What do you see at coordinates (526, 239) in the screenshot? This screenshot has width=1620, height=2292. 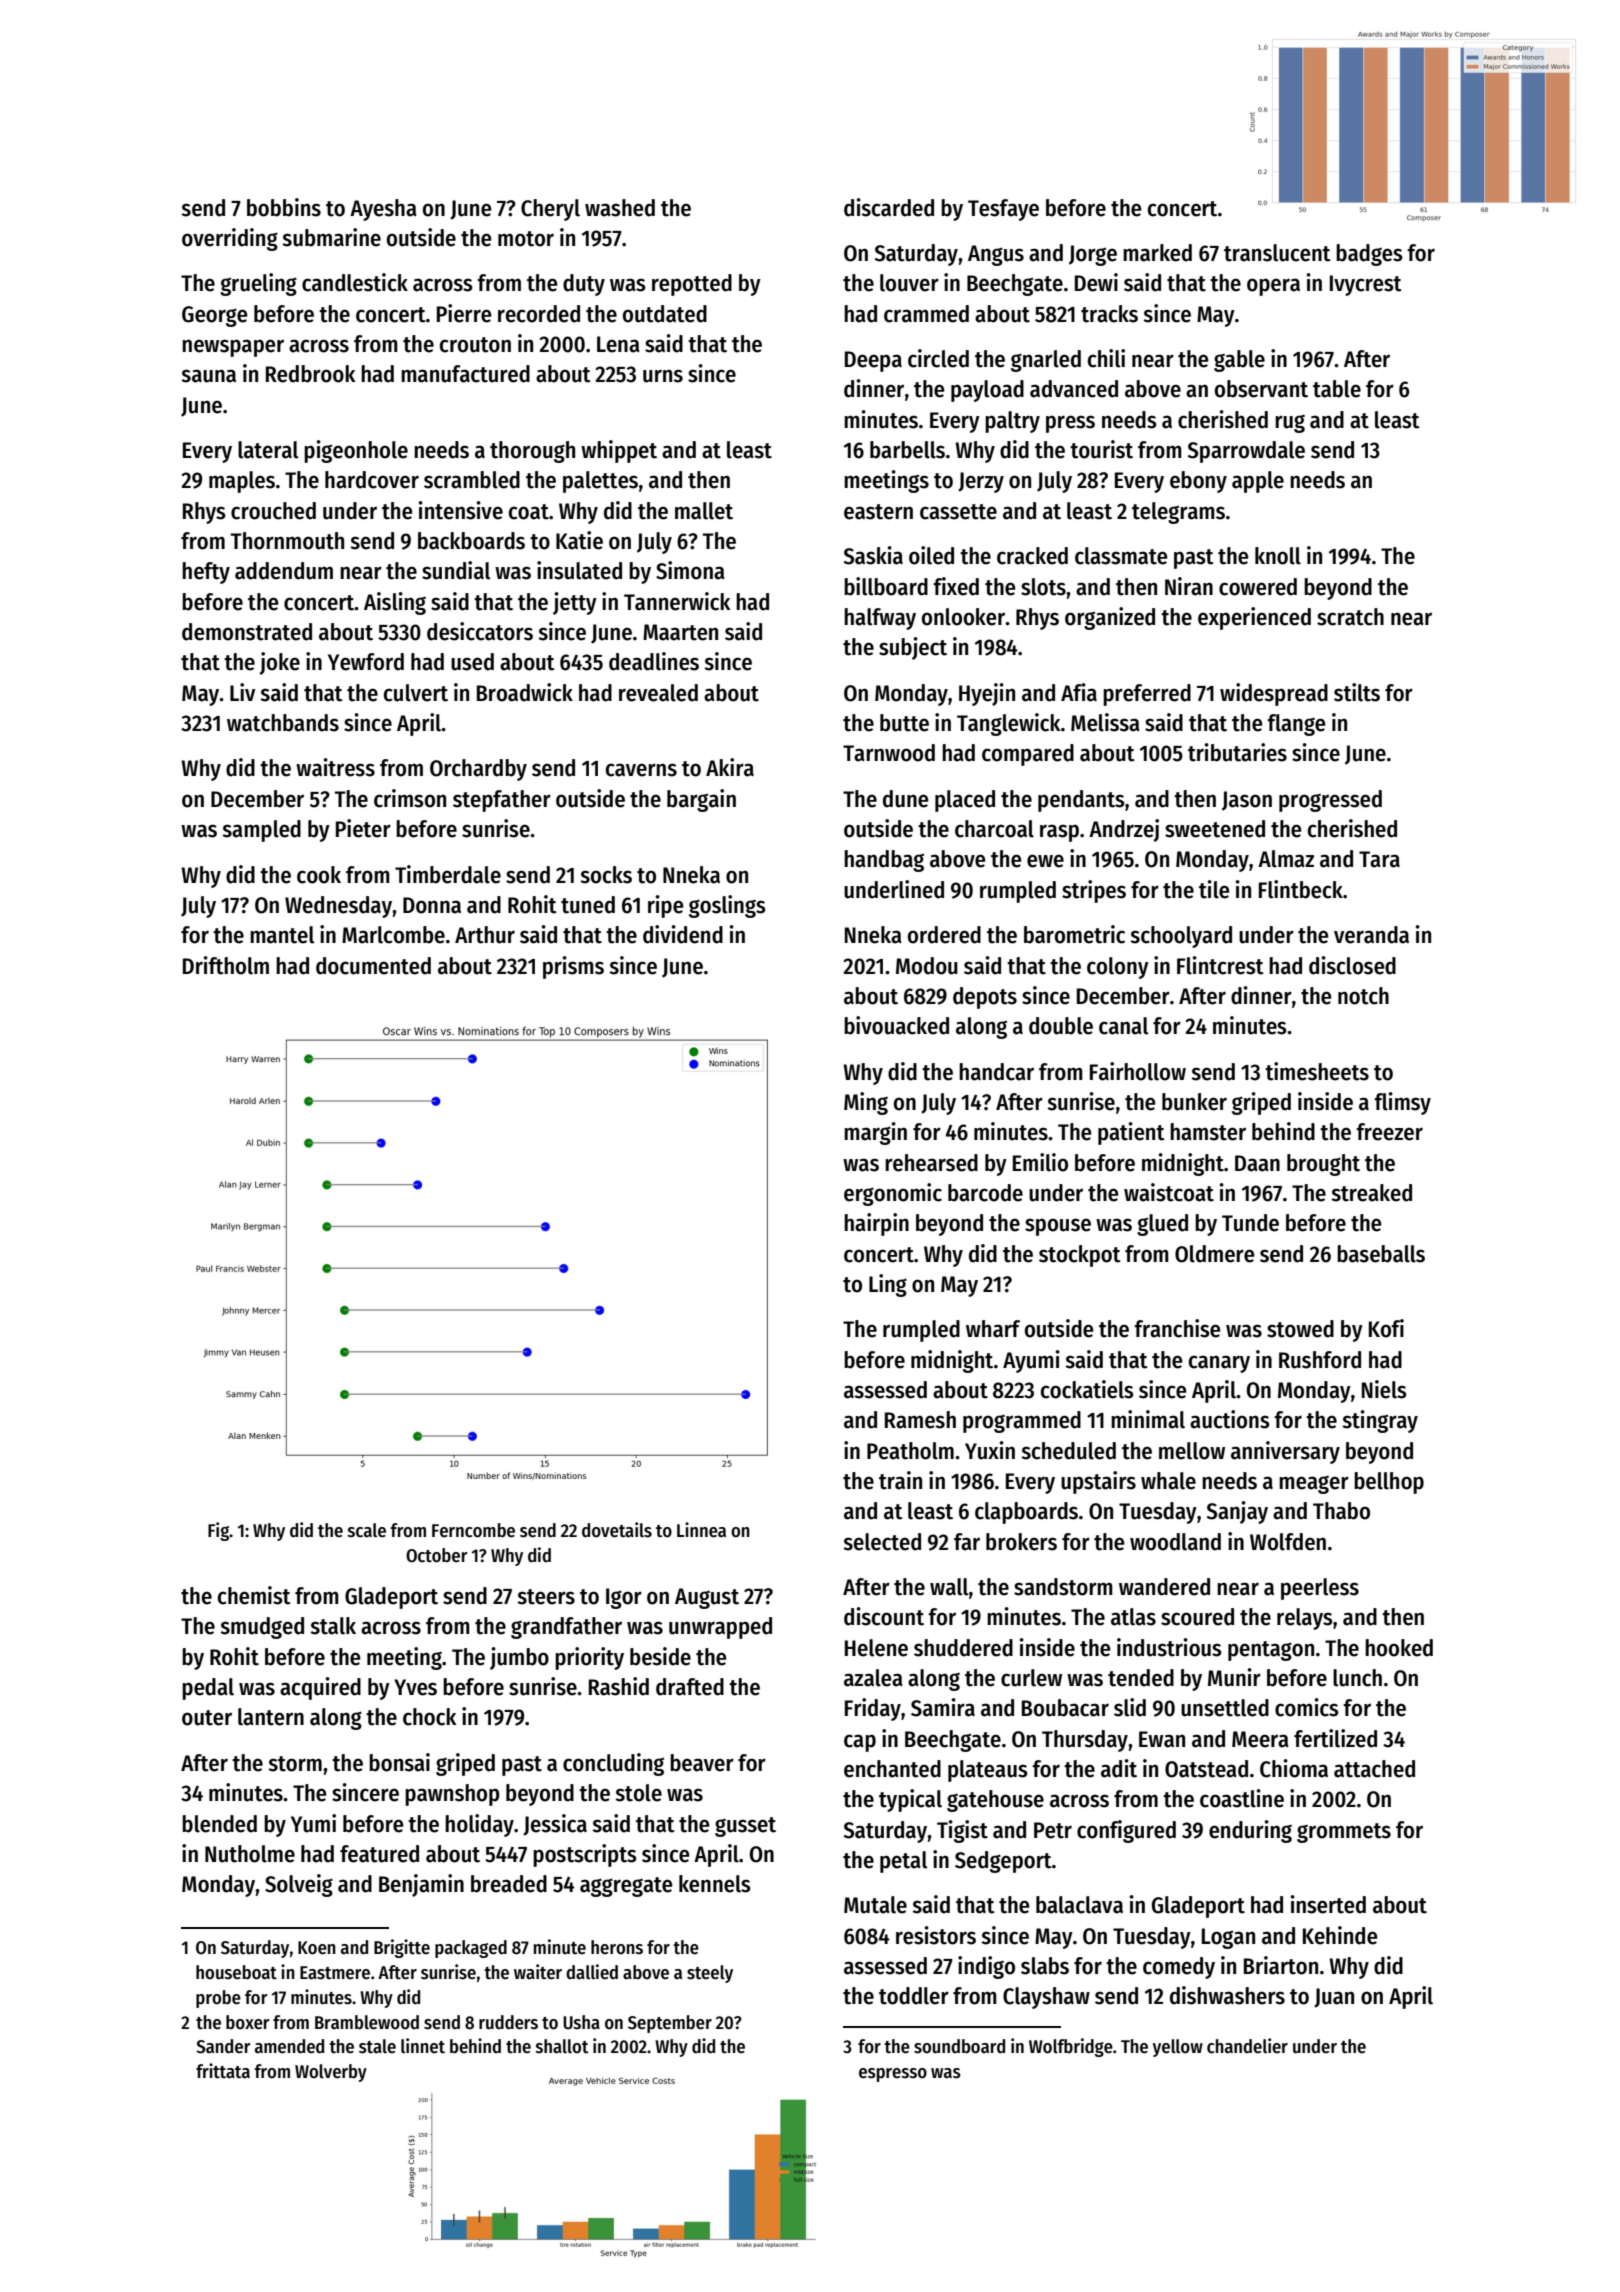 I see `motor` at bounding box center [526, 239].
